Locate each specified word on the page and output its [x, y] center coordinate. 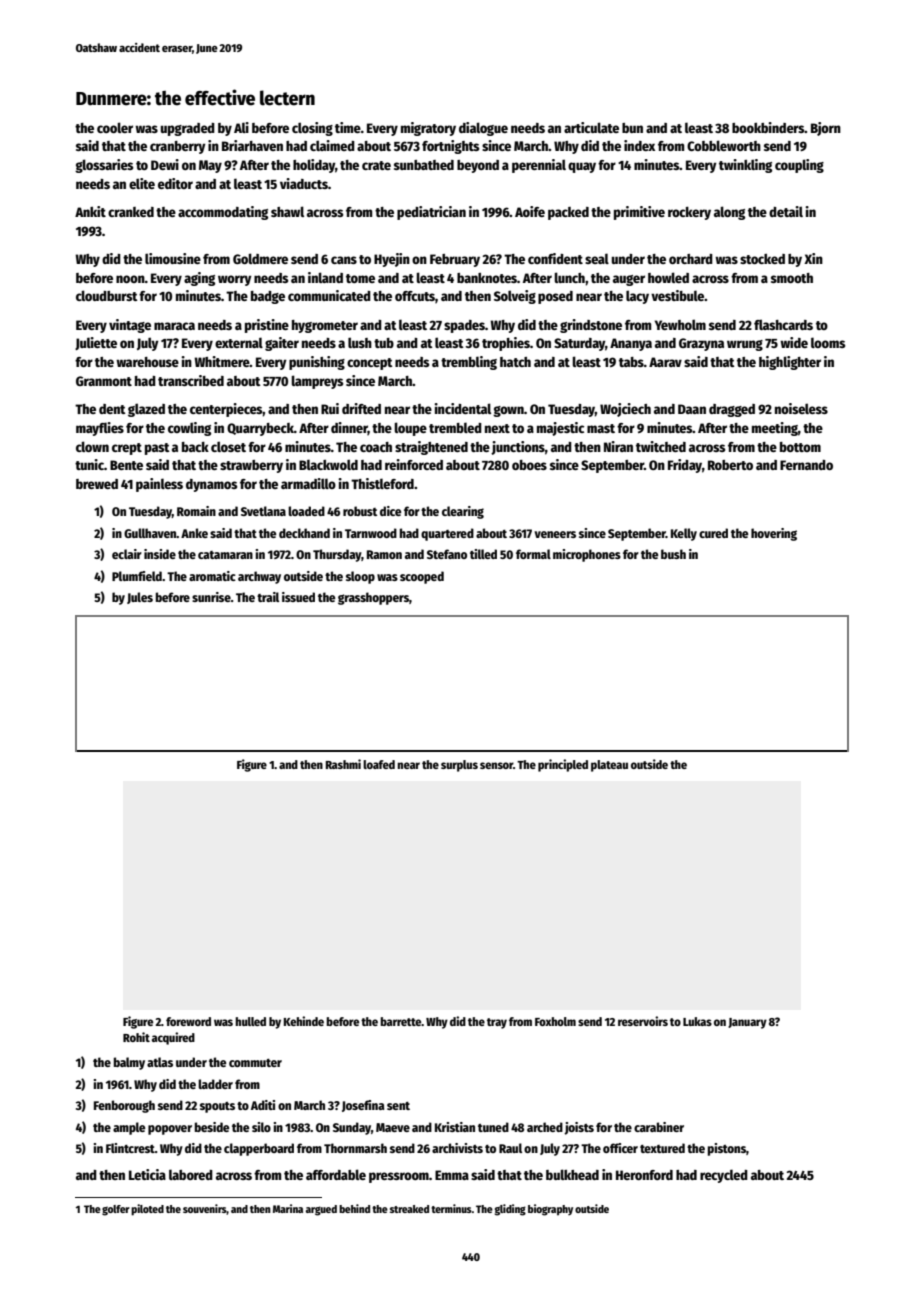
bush [673, 554]
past [157, 449]
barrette [401, 1021]
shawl [287, 211]
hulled [250, 1021]
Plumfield [137, 576]
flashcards [783, 324]
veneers [555, 534]
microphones [587, 555]
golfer [116, 1210]
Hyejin [392, 260]
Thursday [337, 555]
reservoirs [643, 1021]
